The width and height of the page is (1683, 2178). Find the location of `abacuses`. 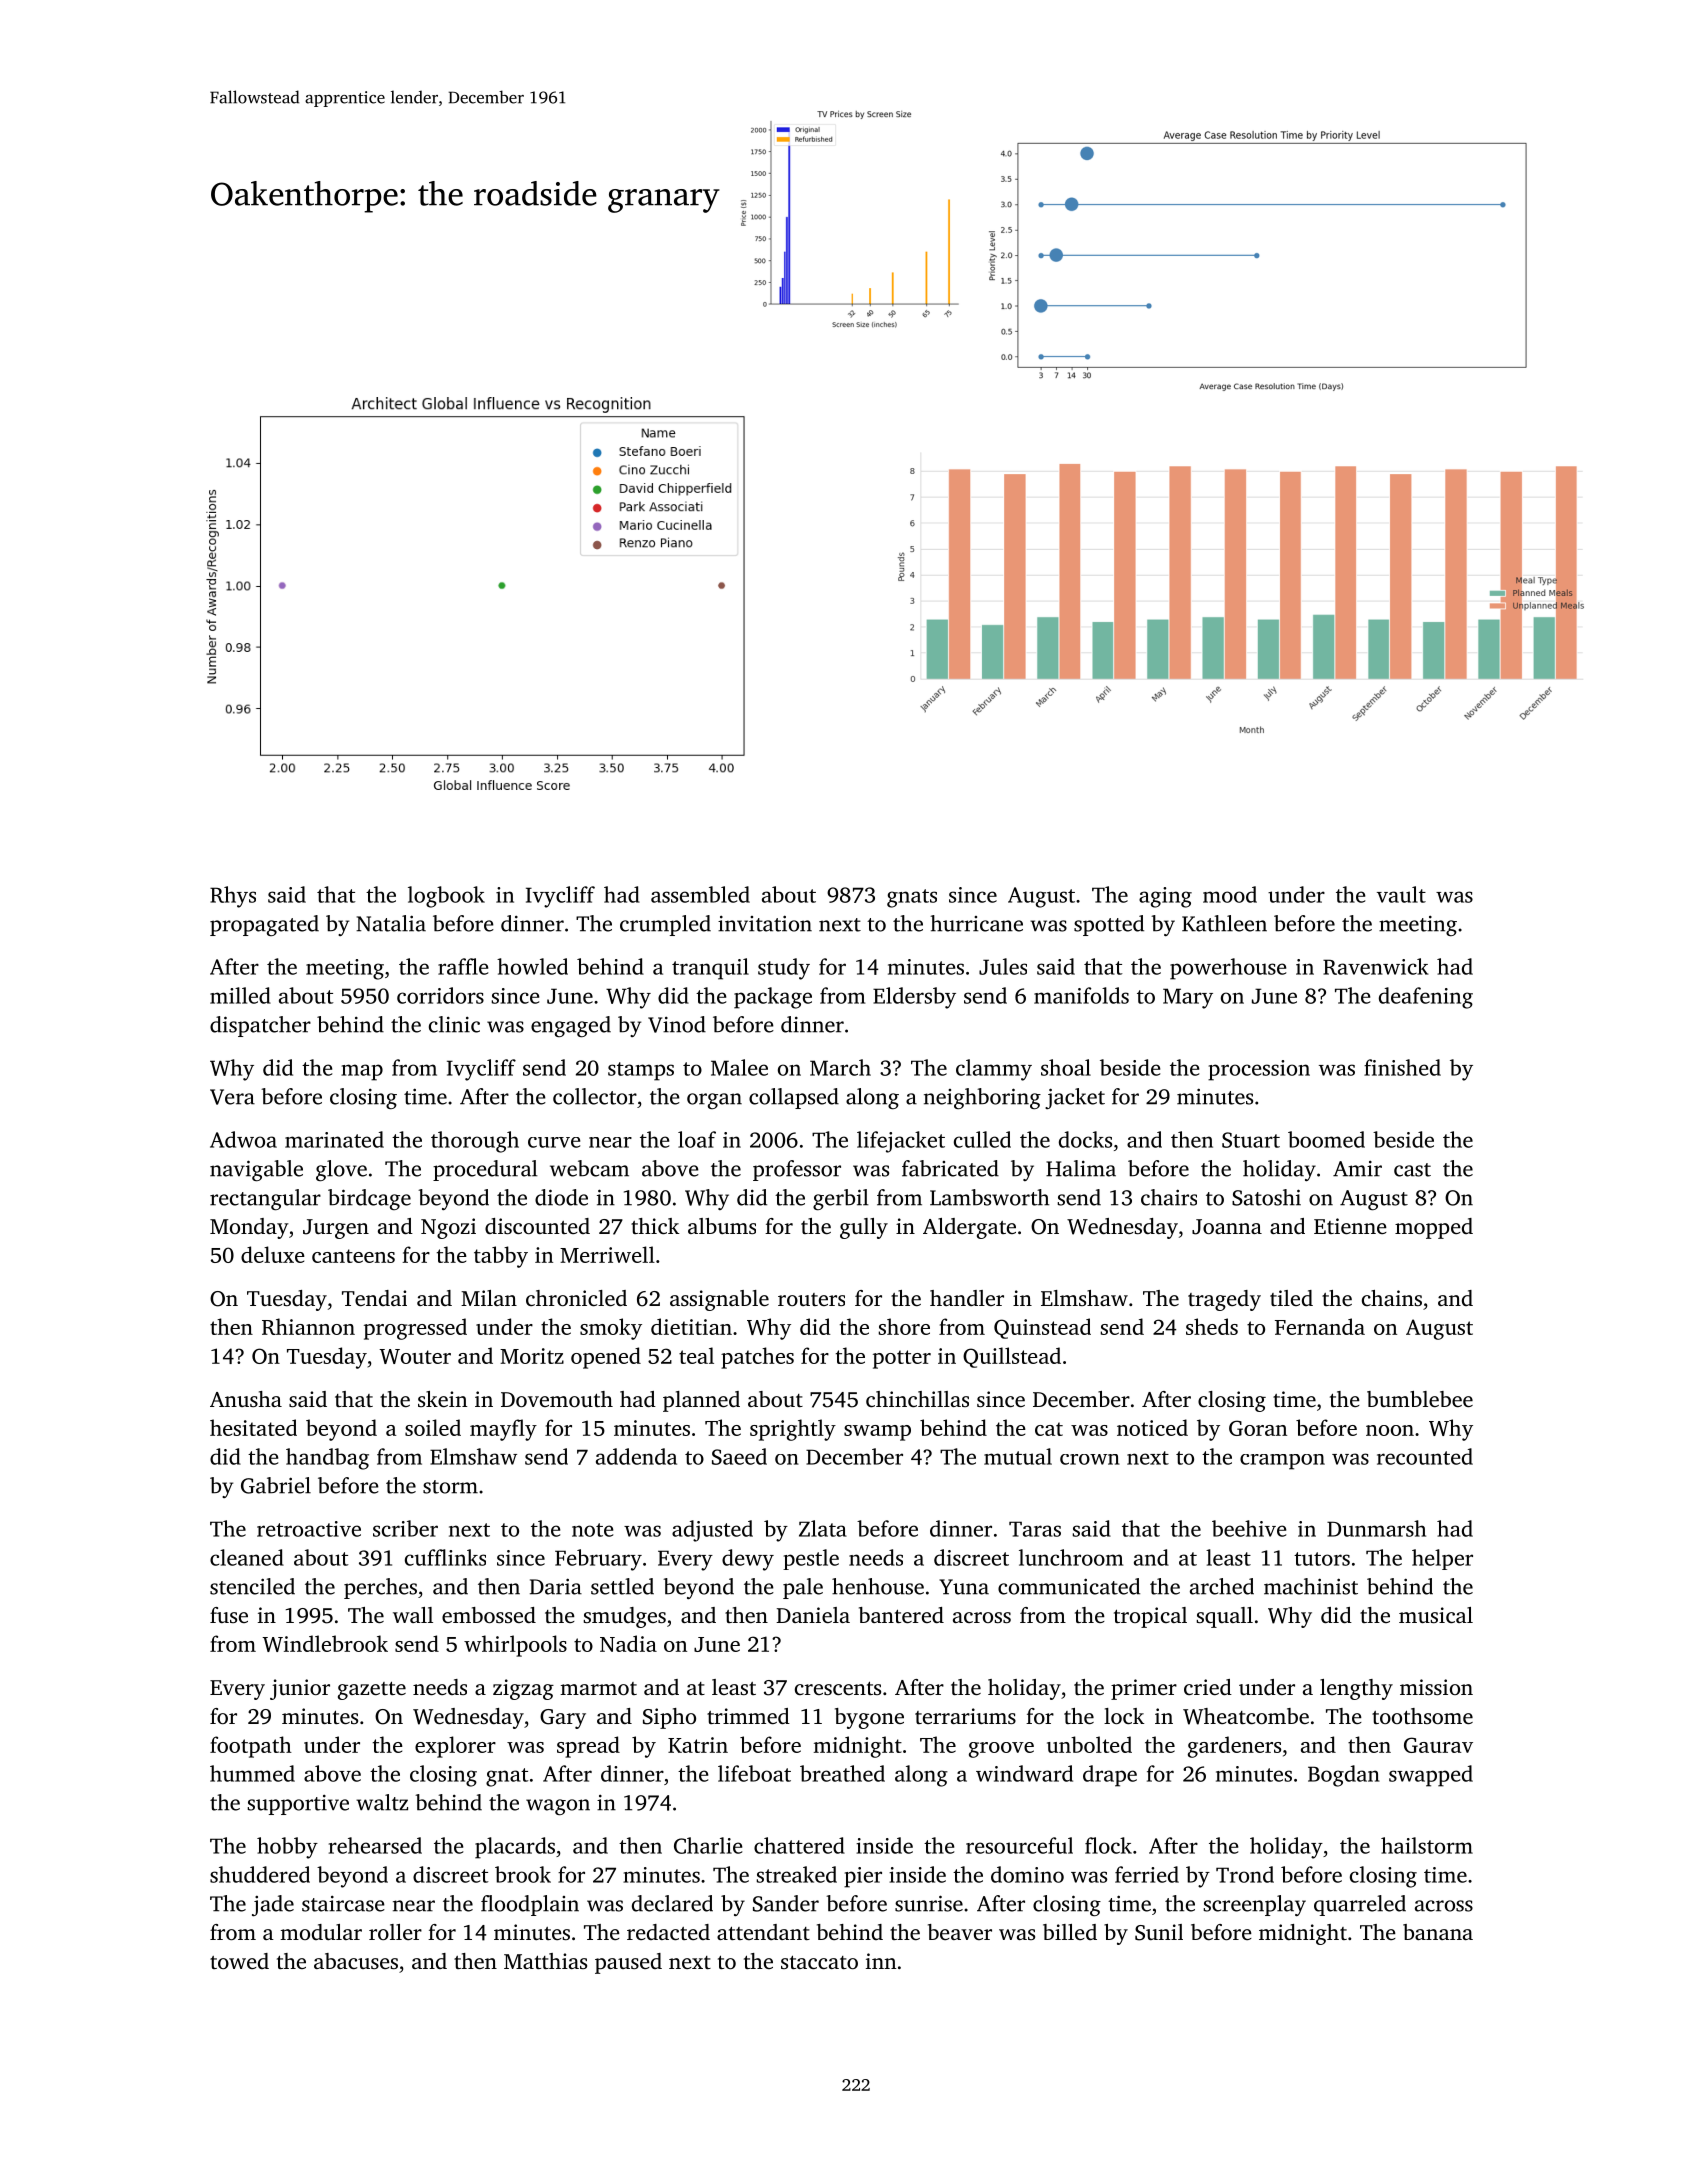

abacuses is located at coordinates (356, 1961).
